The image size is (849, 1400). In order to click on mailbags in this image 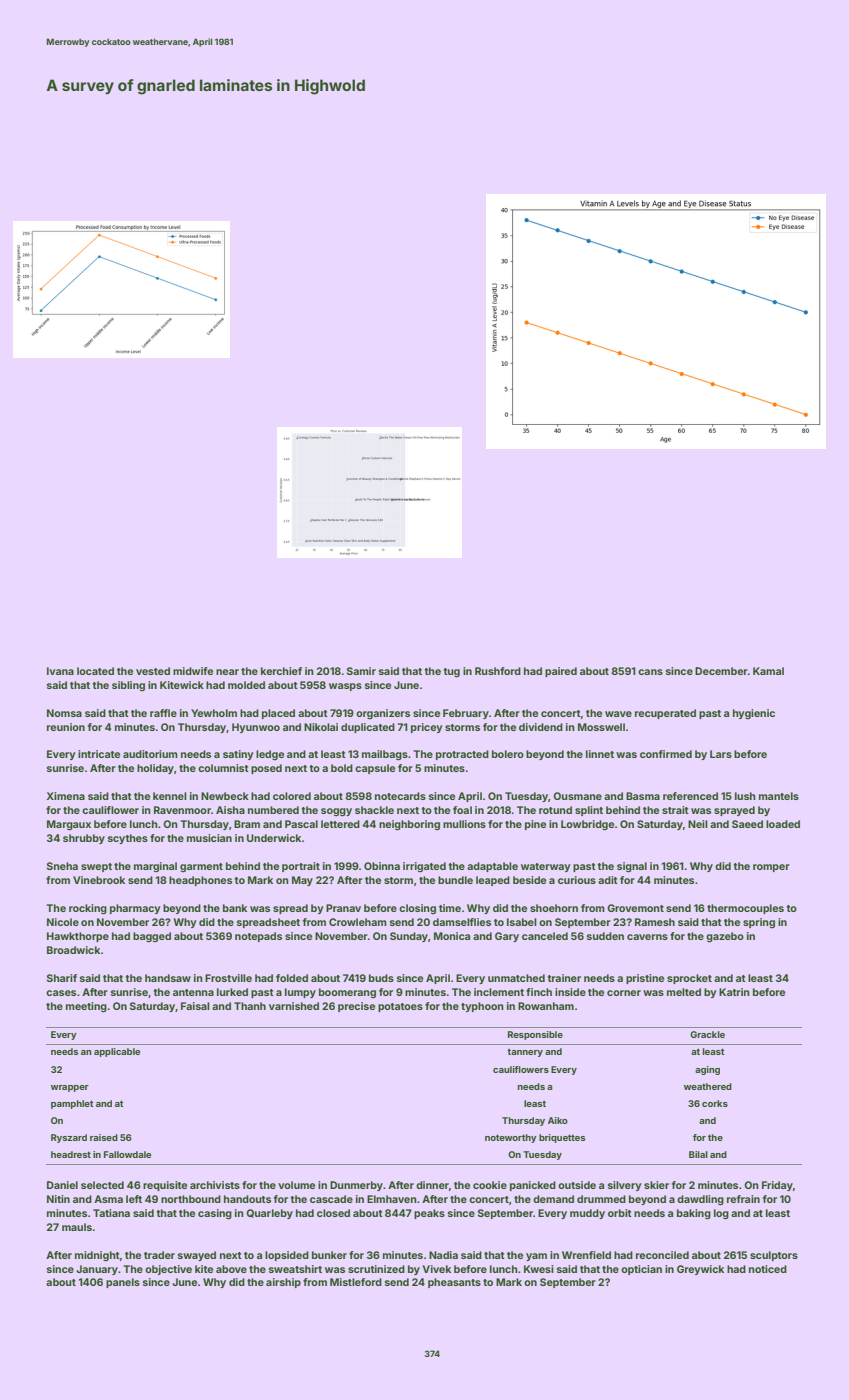, I will do `click(385, 755)`.
